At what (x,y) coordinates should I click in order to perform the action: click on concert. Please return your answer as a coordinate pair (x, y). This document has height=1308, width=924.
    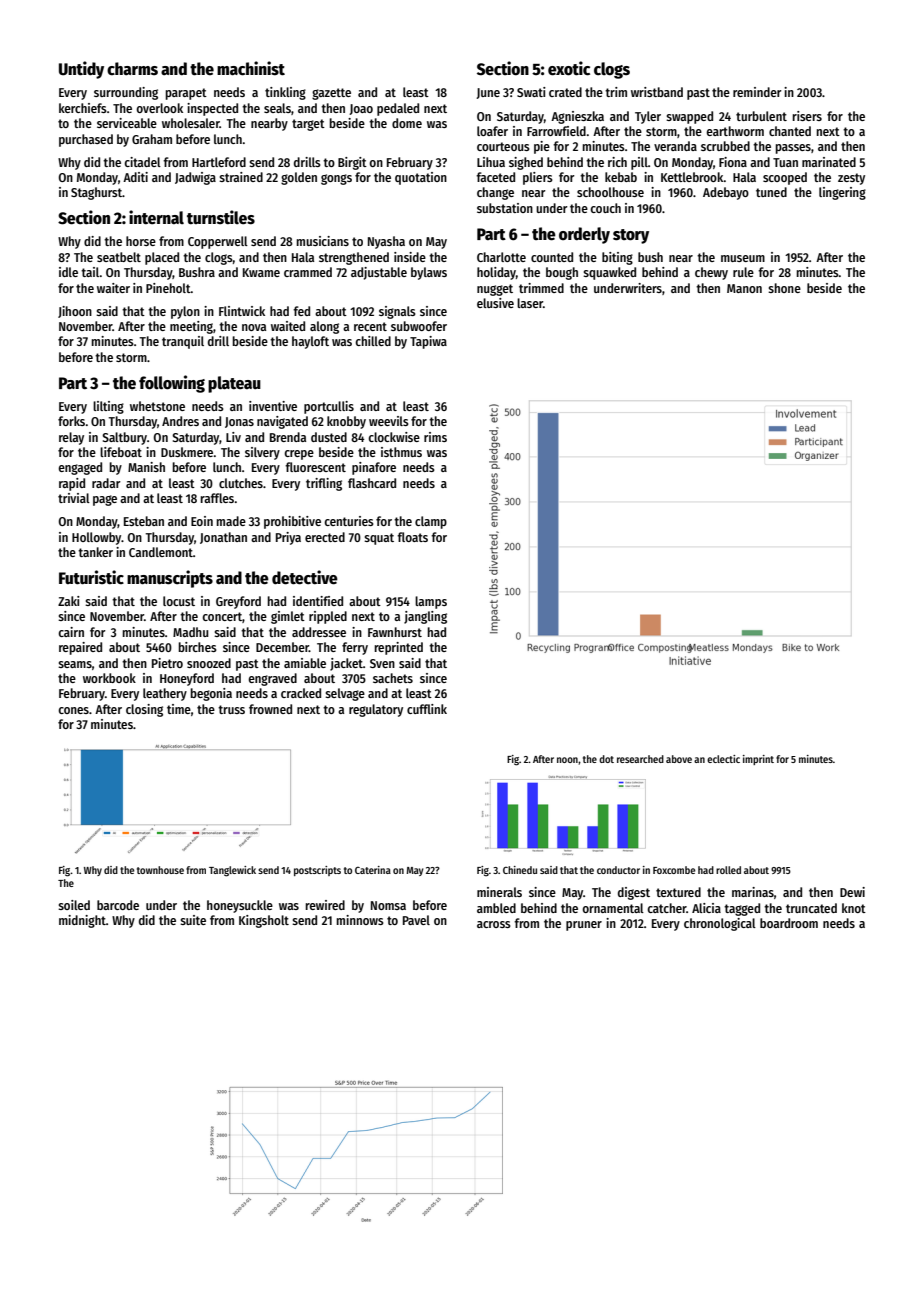
    Looking at the image, I should click on (222, 616).
